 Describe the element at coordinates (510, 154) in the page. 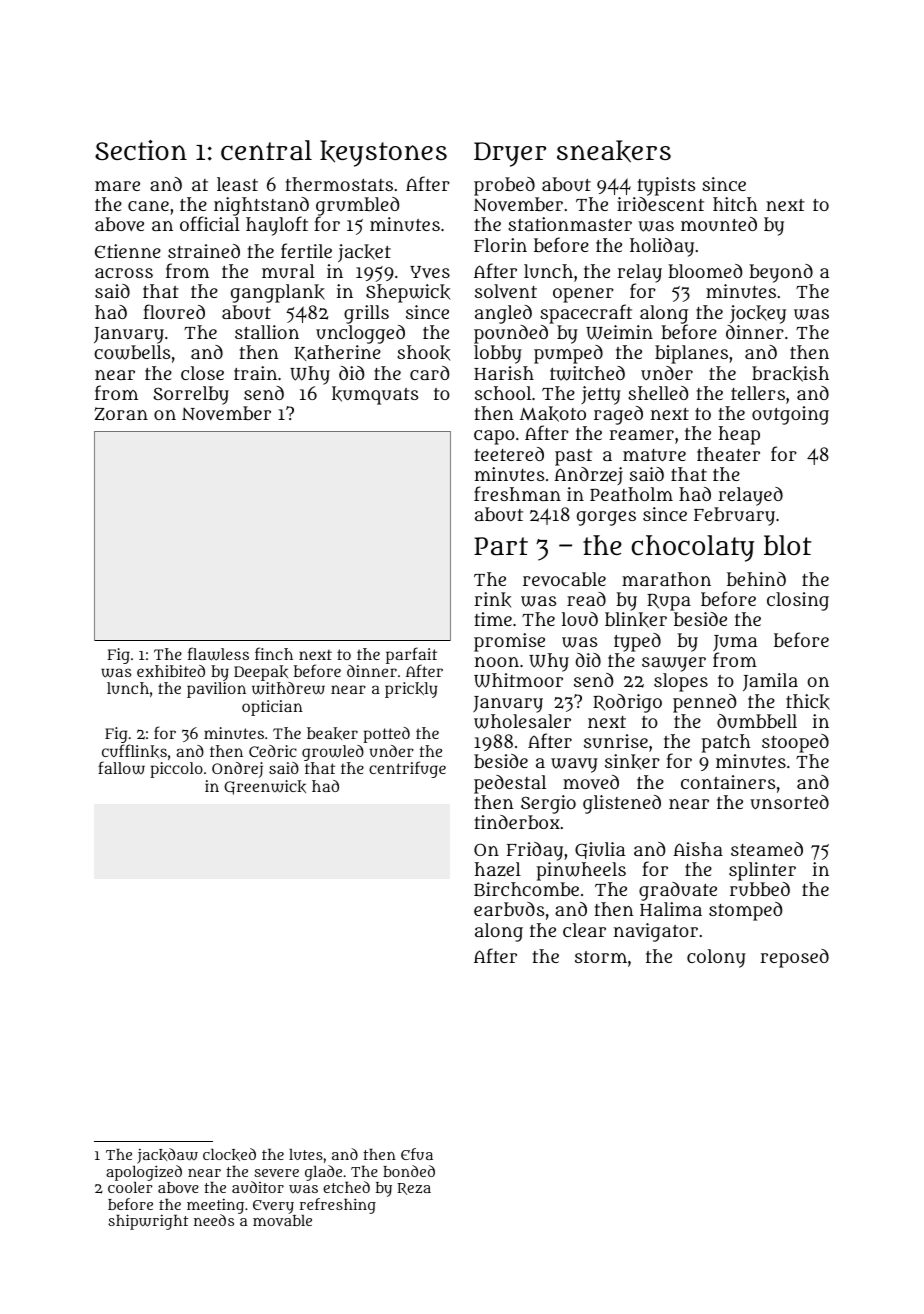

I see `Dryer` at that location.
